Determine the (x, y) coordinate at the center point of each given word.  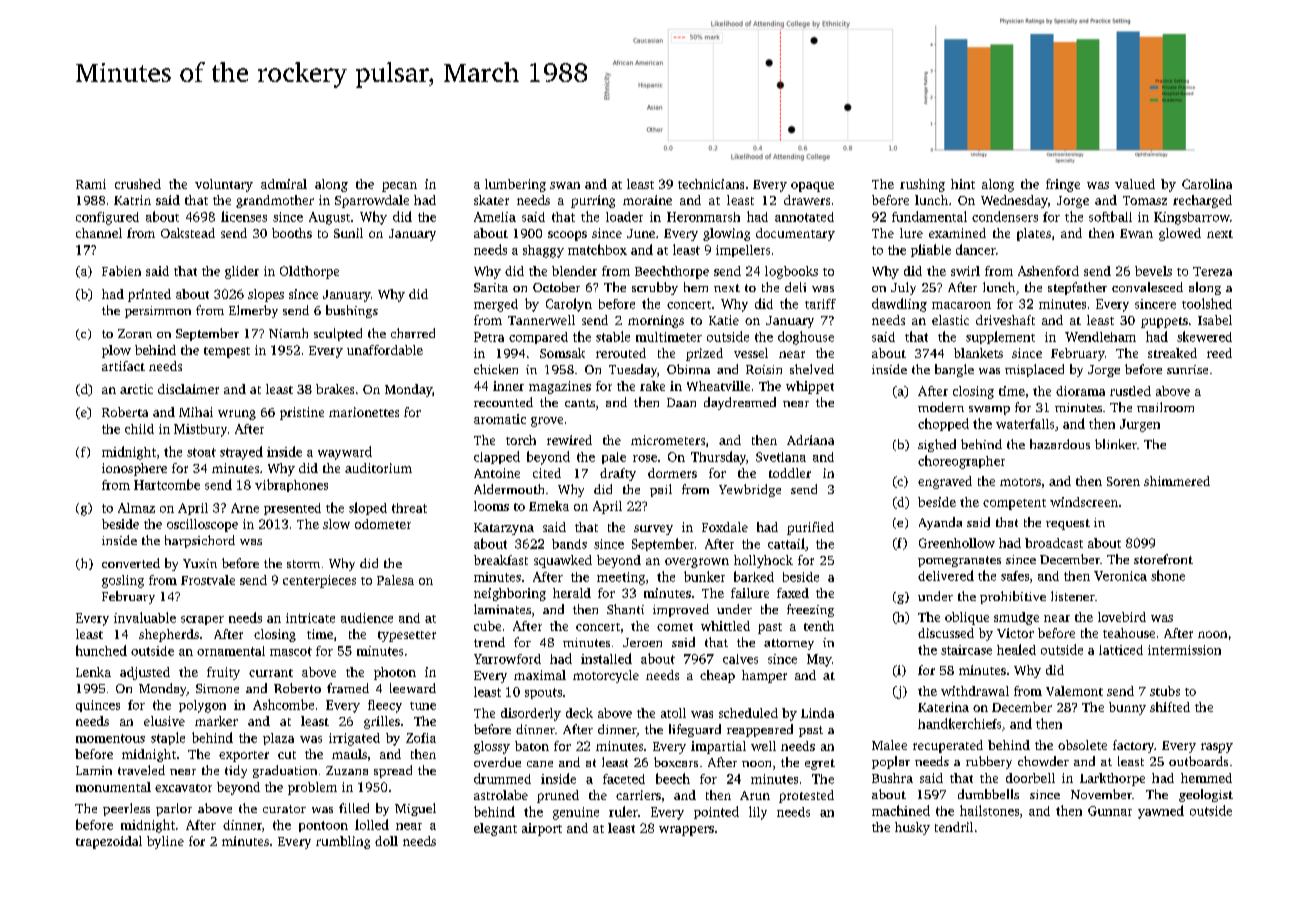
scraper (202, 620)
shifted (1170, 707)
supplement (1000, 337)
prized (704, 354)
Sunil (348, 233)
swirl (965, 271)
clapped (497, 457)
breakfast (501, 560)
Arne (245, 508)
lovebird (1122, 617)
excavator (183, 788)
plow (116, 351)
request (1068, 524)
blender (574, 271)
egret (820, 764)
